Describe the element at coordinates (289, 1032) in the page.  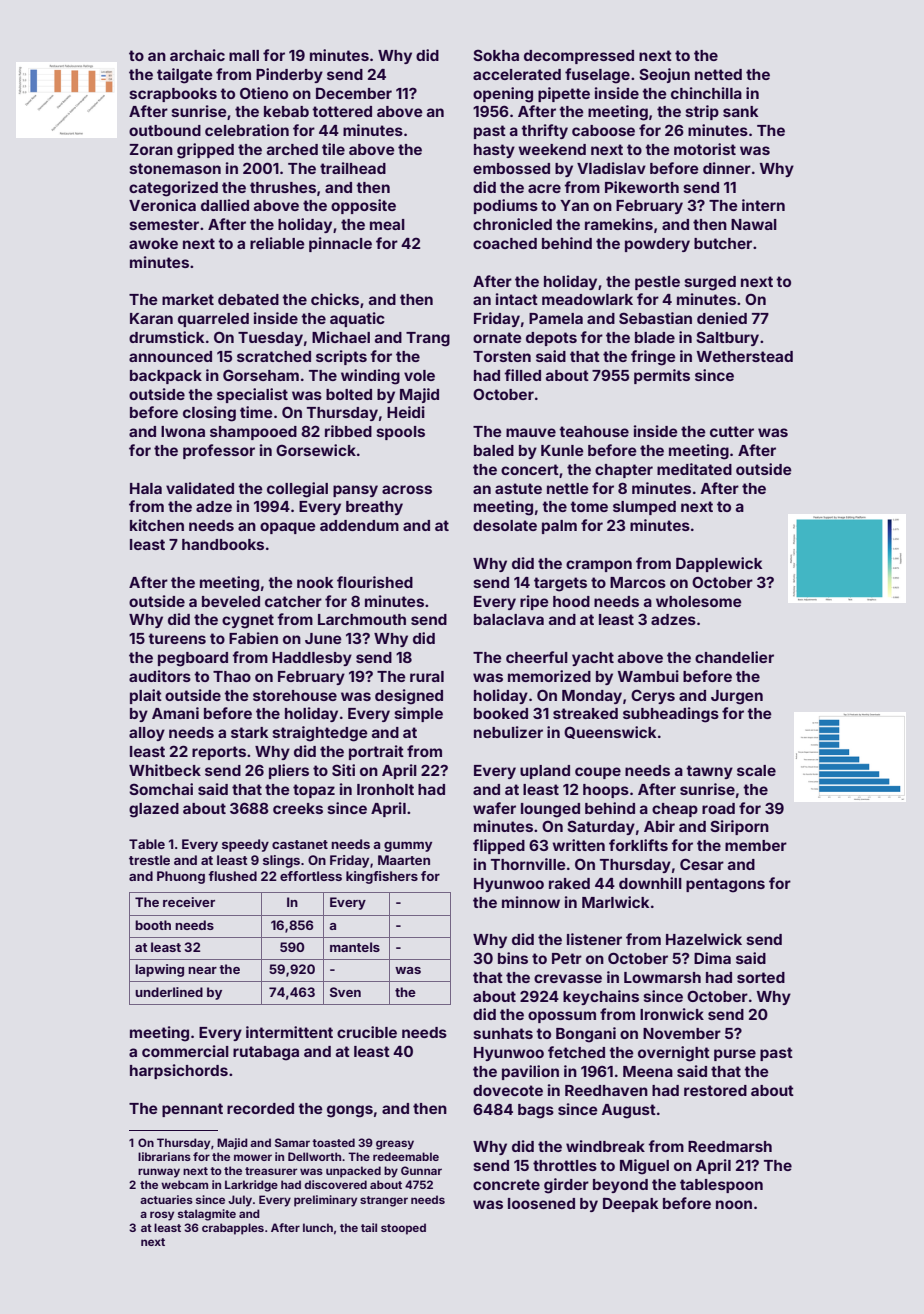
I see `intermittent` at that location.
